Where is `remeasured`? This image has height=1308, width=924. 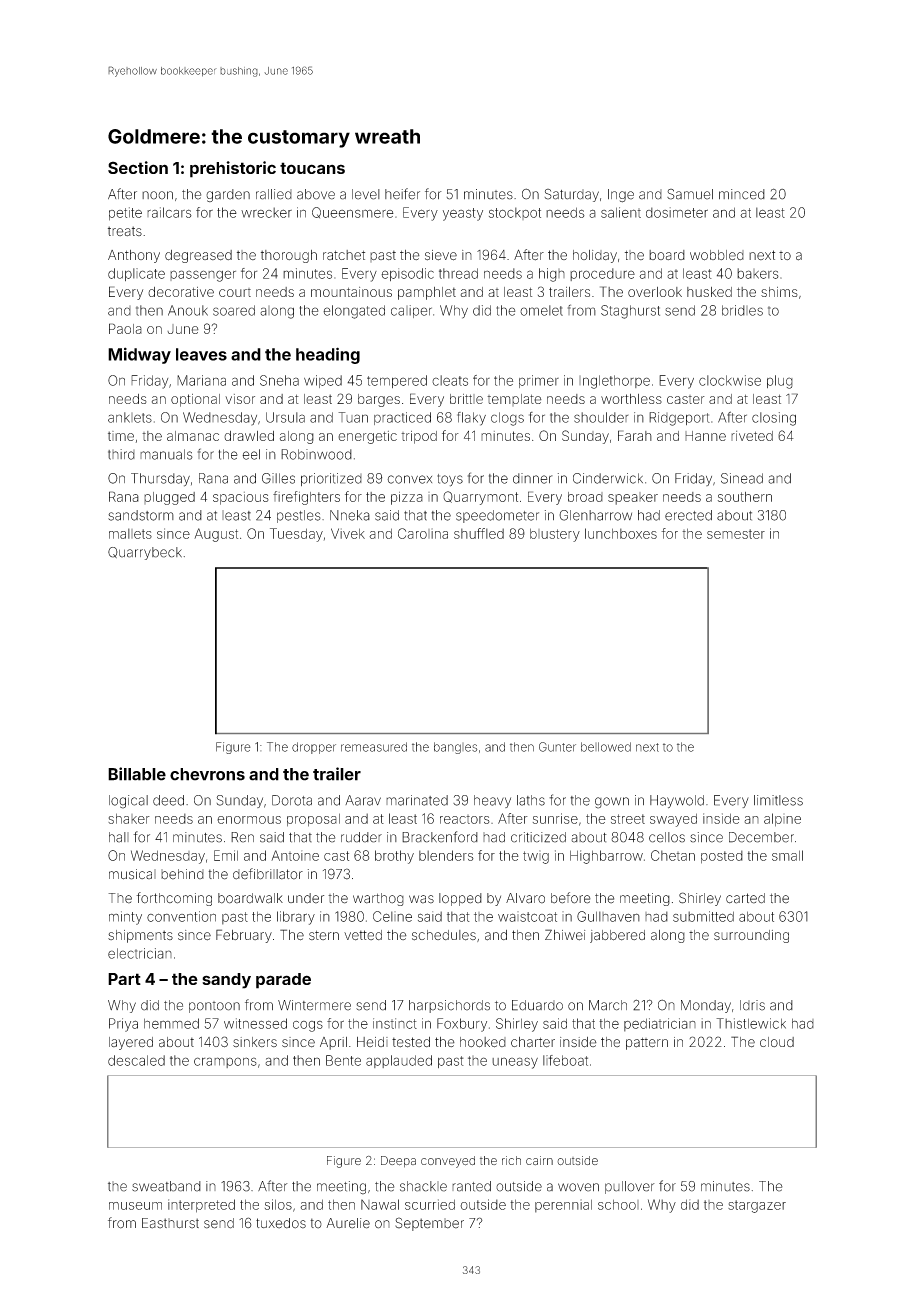
remeasured is located at coordinates (374, 747).
